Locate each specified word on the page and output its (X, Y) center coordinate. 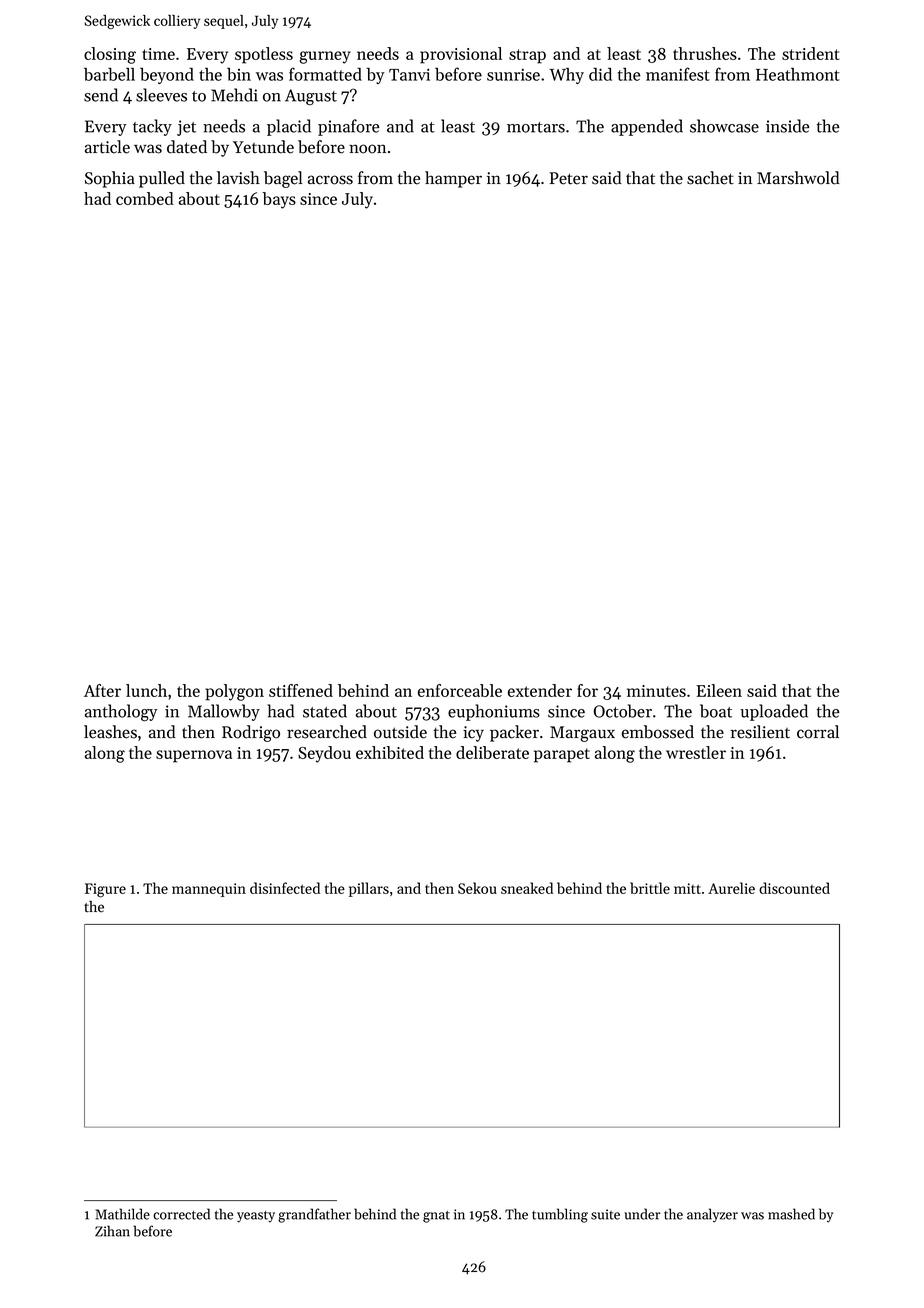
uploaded (774, 712)
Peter (569, 178)
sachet (710, 178)
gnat (436, 1217)
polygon (234, 692)
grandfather (314, 1215)
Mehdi (234, 95)
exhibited (390, 752)
